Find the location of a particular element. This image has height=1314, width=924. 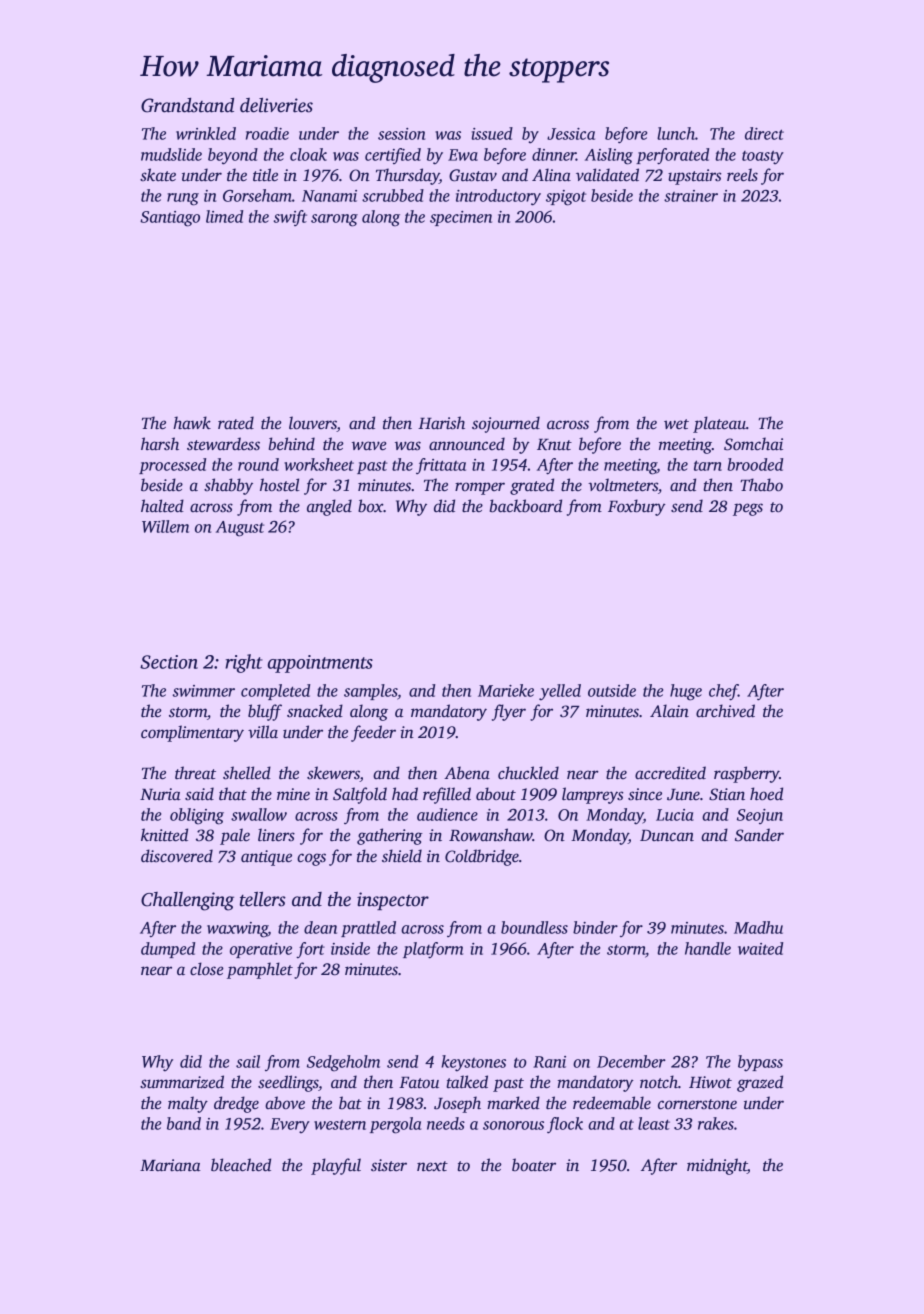

voltmeters is located at coordinates (623, 485).
